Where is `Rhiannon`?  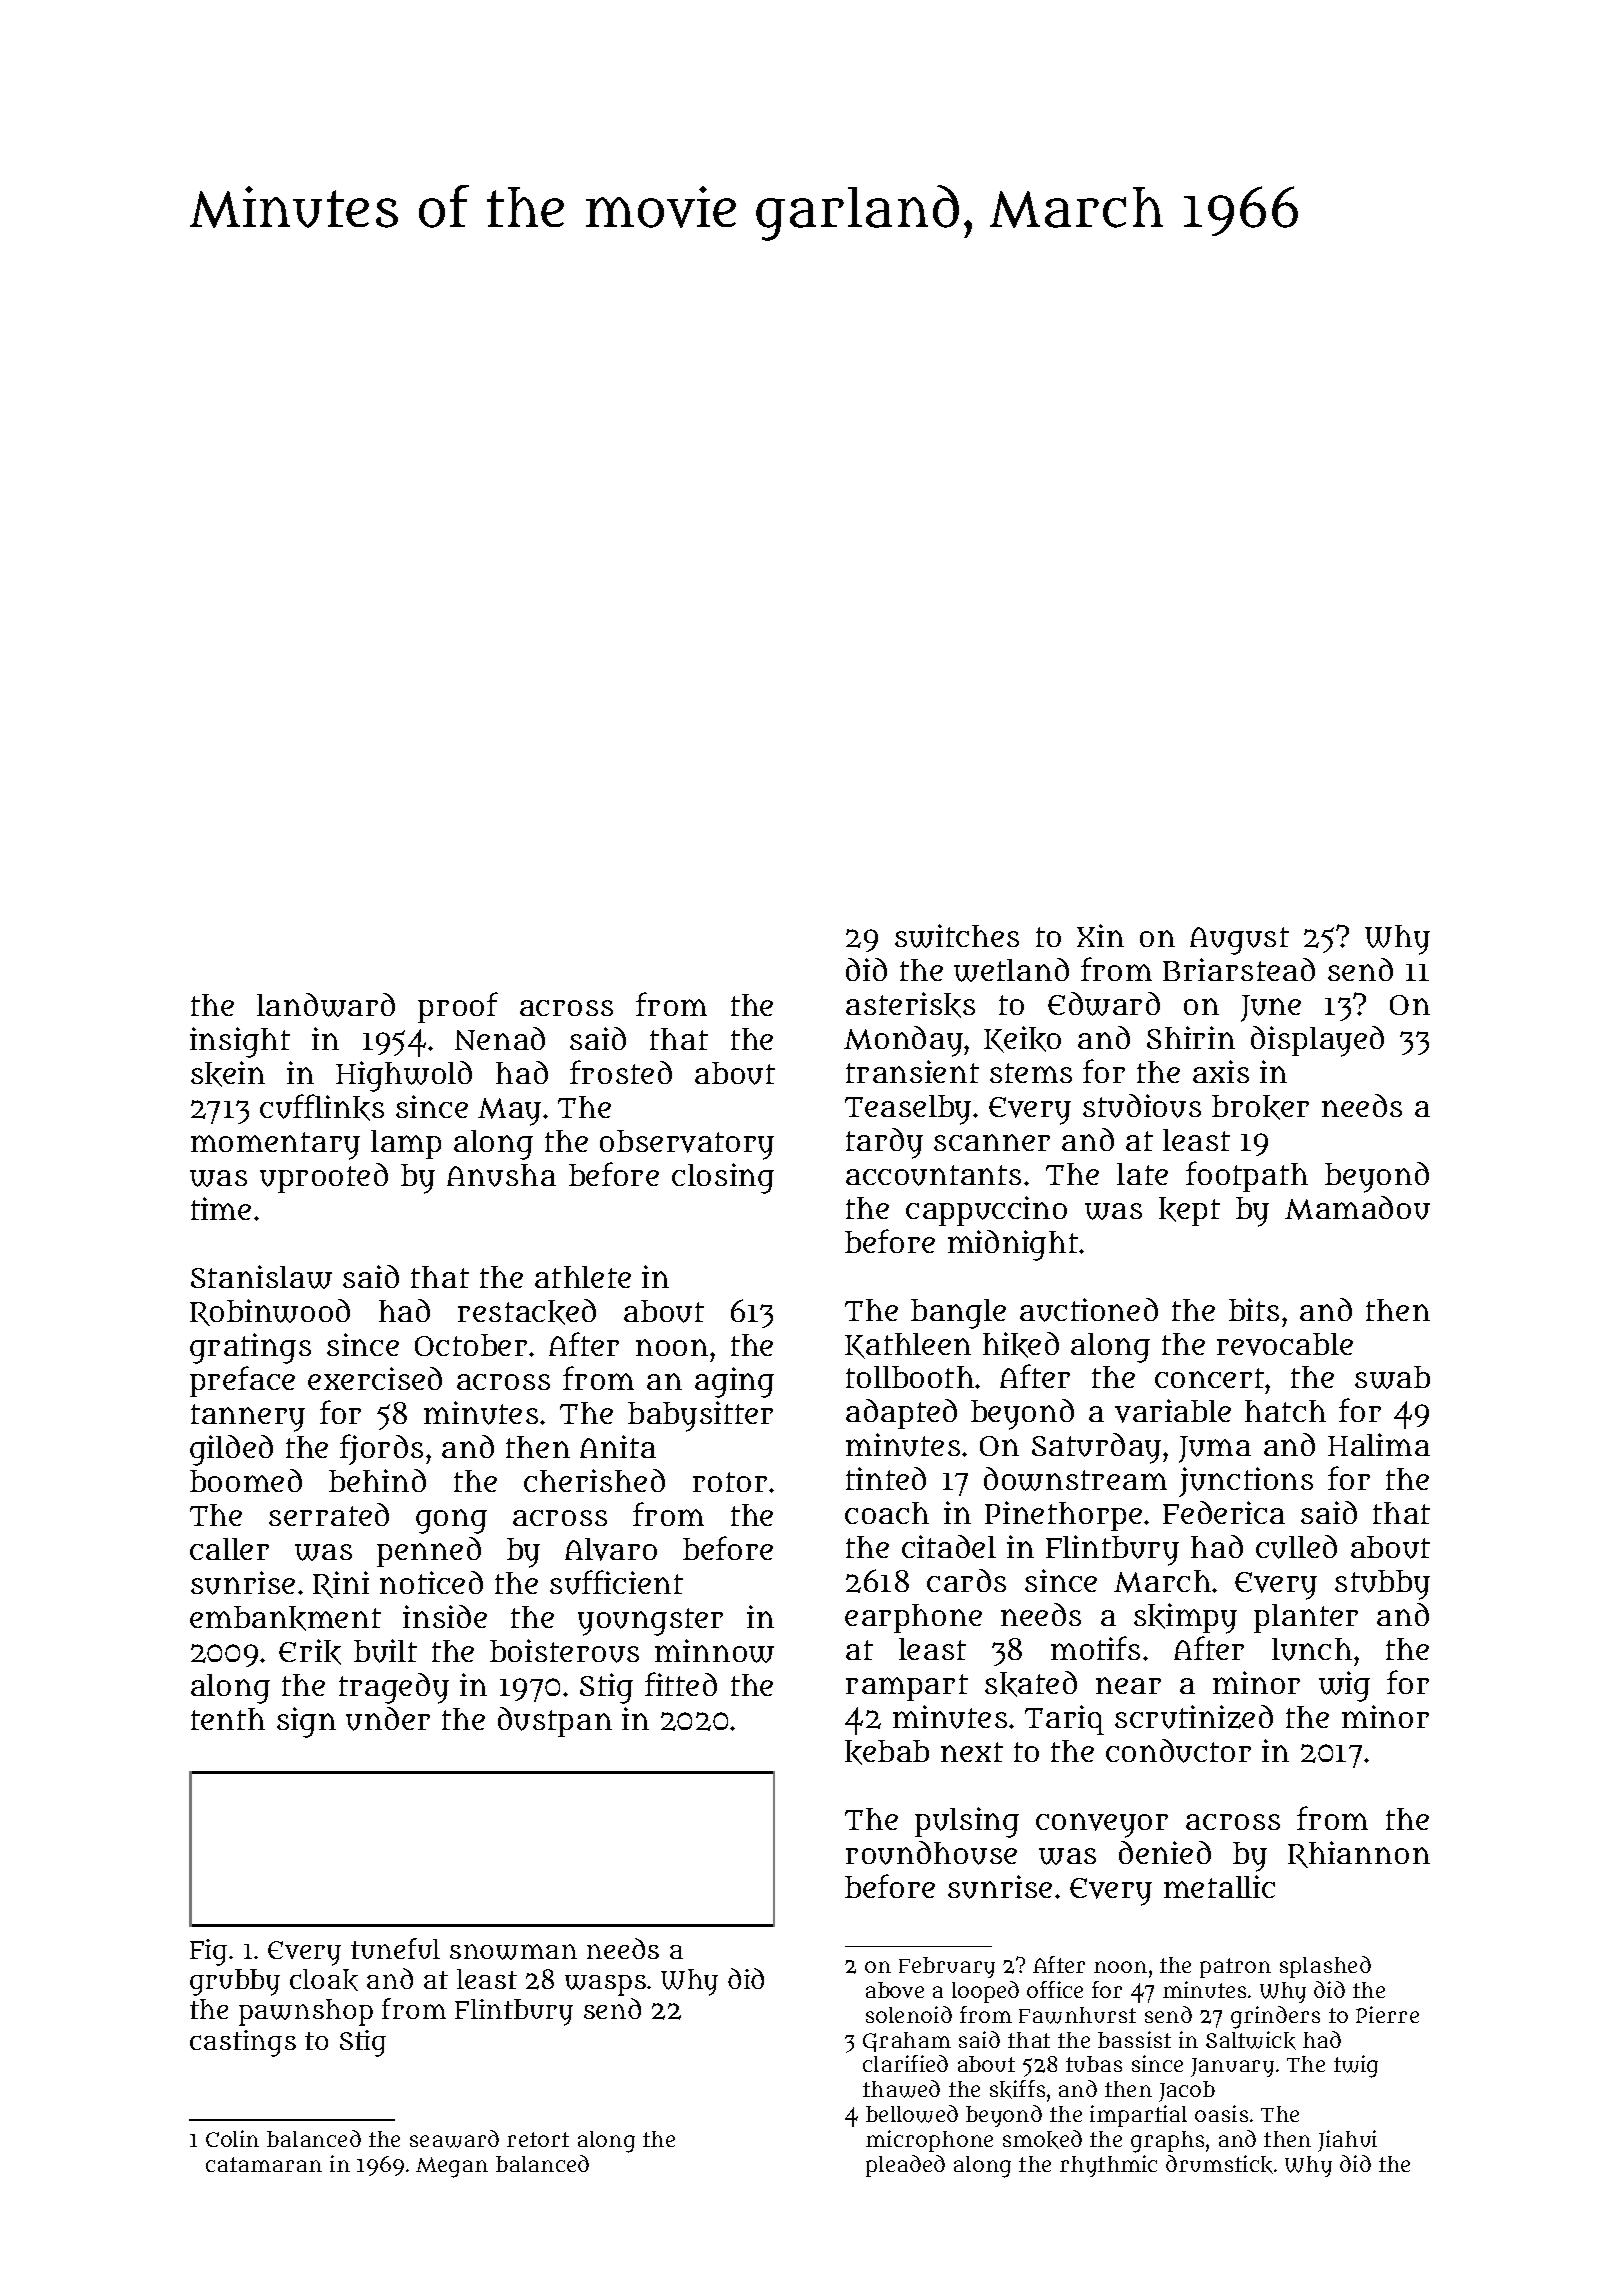 Rhiannon is located at coordinates (1359, 1854).
